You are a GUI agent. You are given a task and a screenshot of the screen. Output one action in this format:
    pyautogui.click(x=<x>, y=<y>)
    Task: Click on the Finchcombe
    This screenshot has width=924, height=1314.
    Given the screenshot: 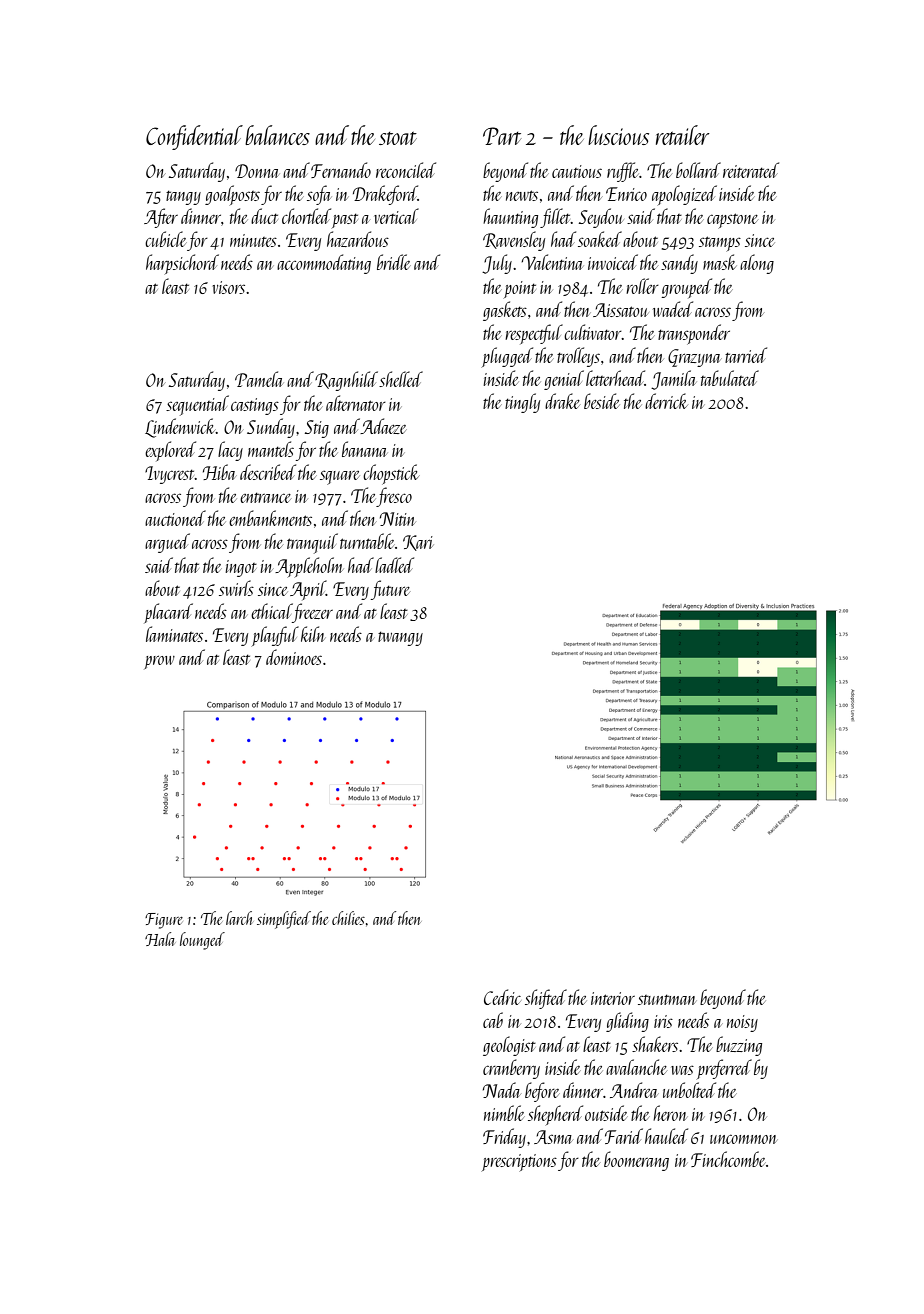 What is the action you would take?
    pyautogui.click(x=728, y=1159)
